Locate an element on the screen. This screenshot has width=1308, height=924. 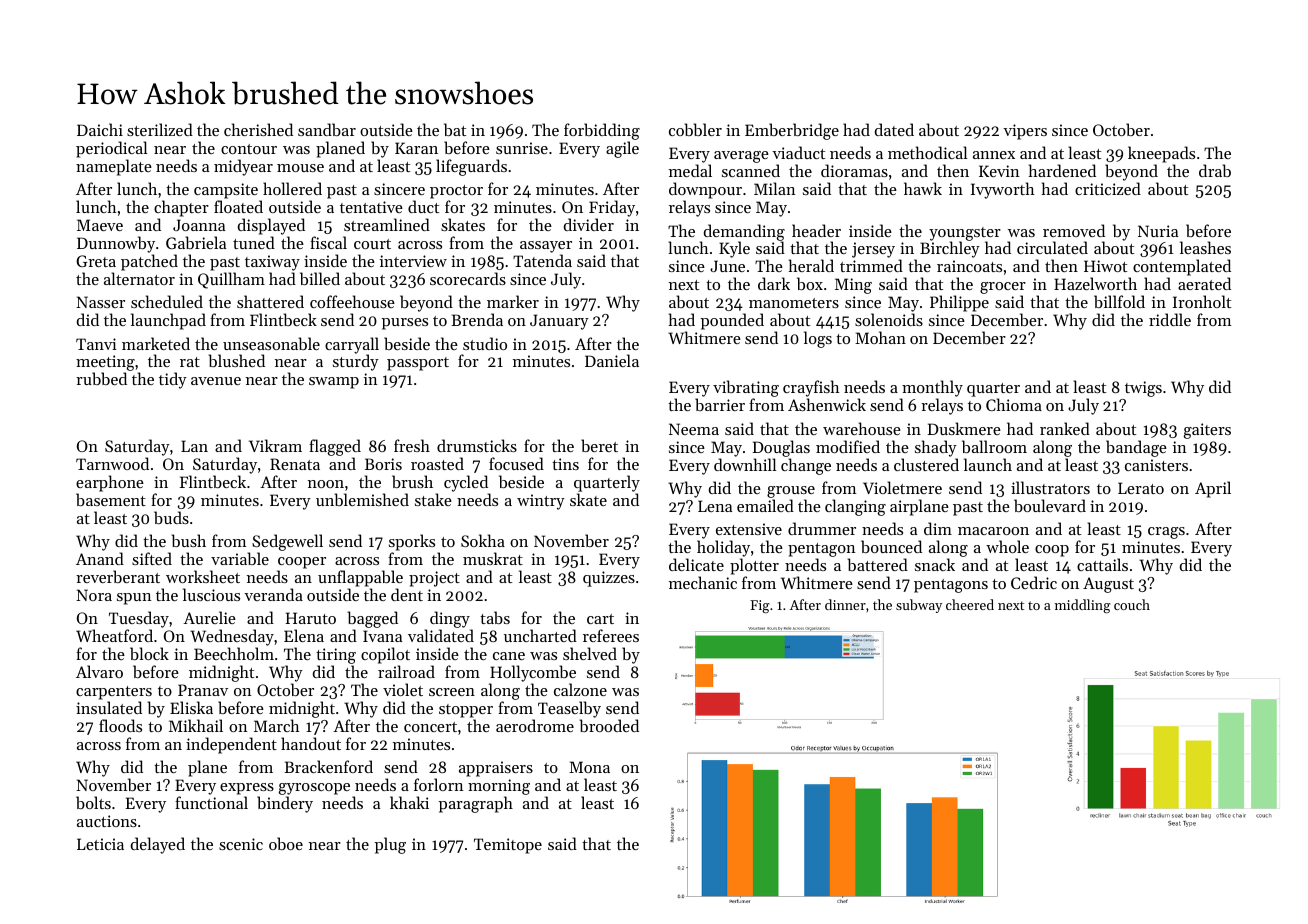
vipers is located at coordinates (1025, 132).
